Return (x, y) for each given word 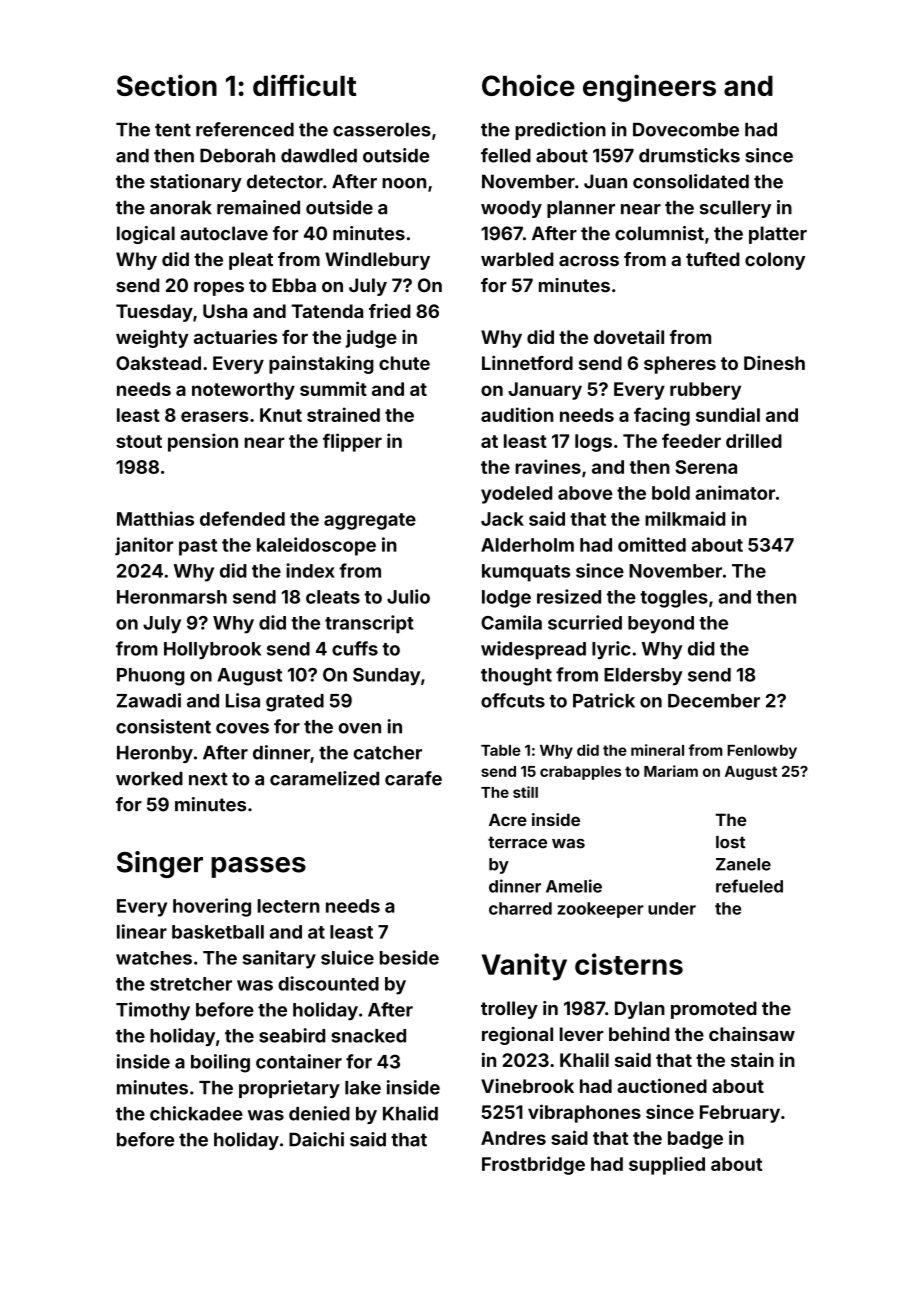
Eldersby (643, 677)
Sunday (386, 677)
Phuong (150, 677)
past (198, 547)
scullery (735, 209)
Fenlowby (762, 752)
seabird (292, 1035)
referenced (245, 129)
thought (516, 677)
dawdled (319, 156)
